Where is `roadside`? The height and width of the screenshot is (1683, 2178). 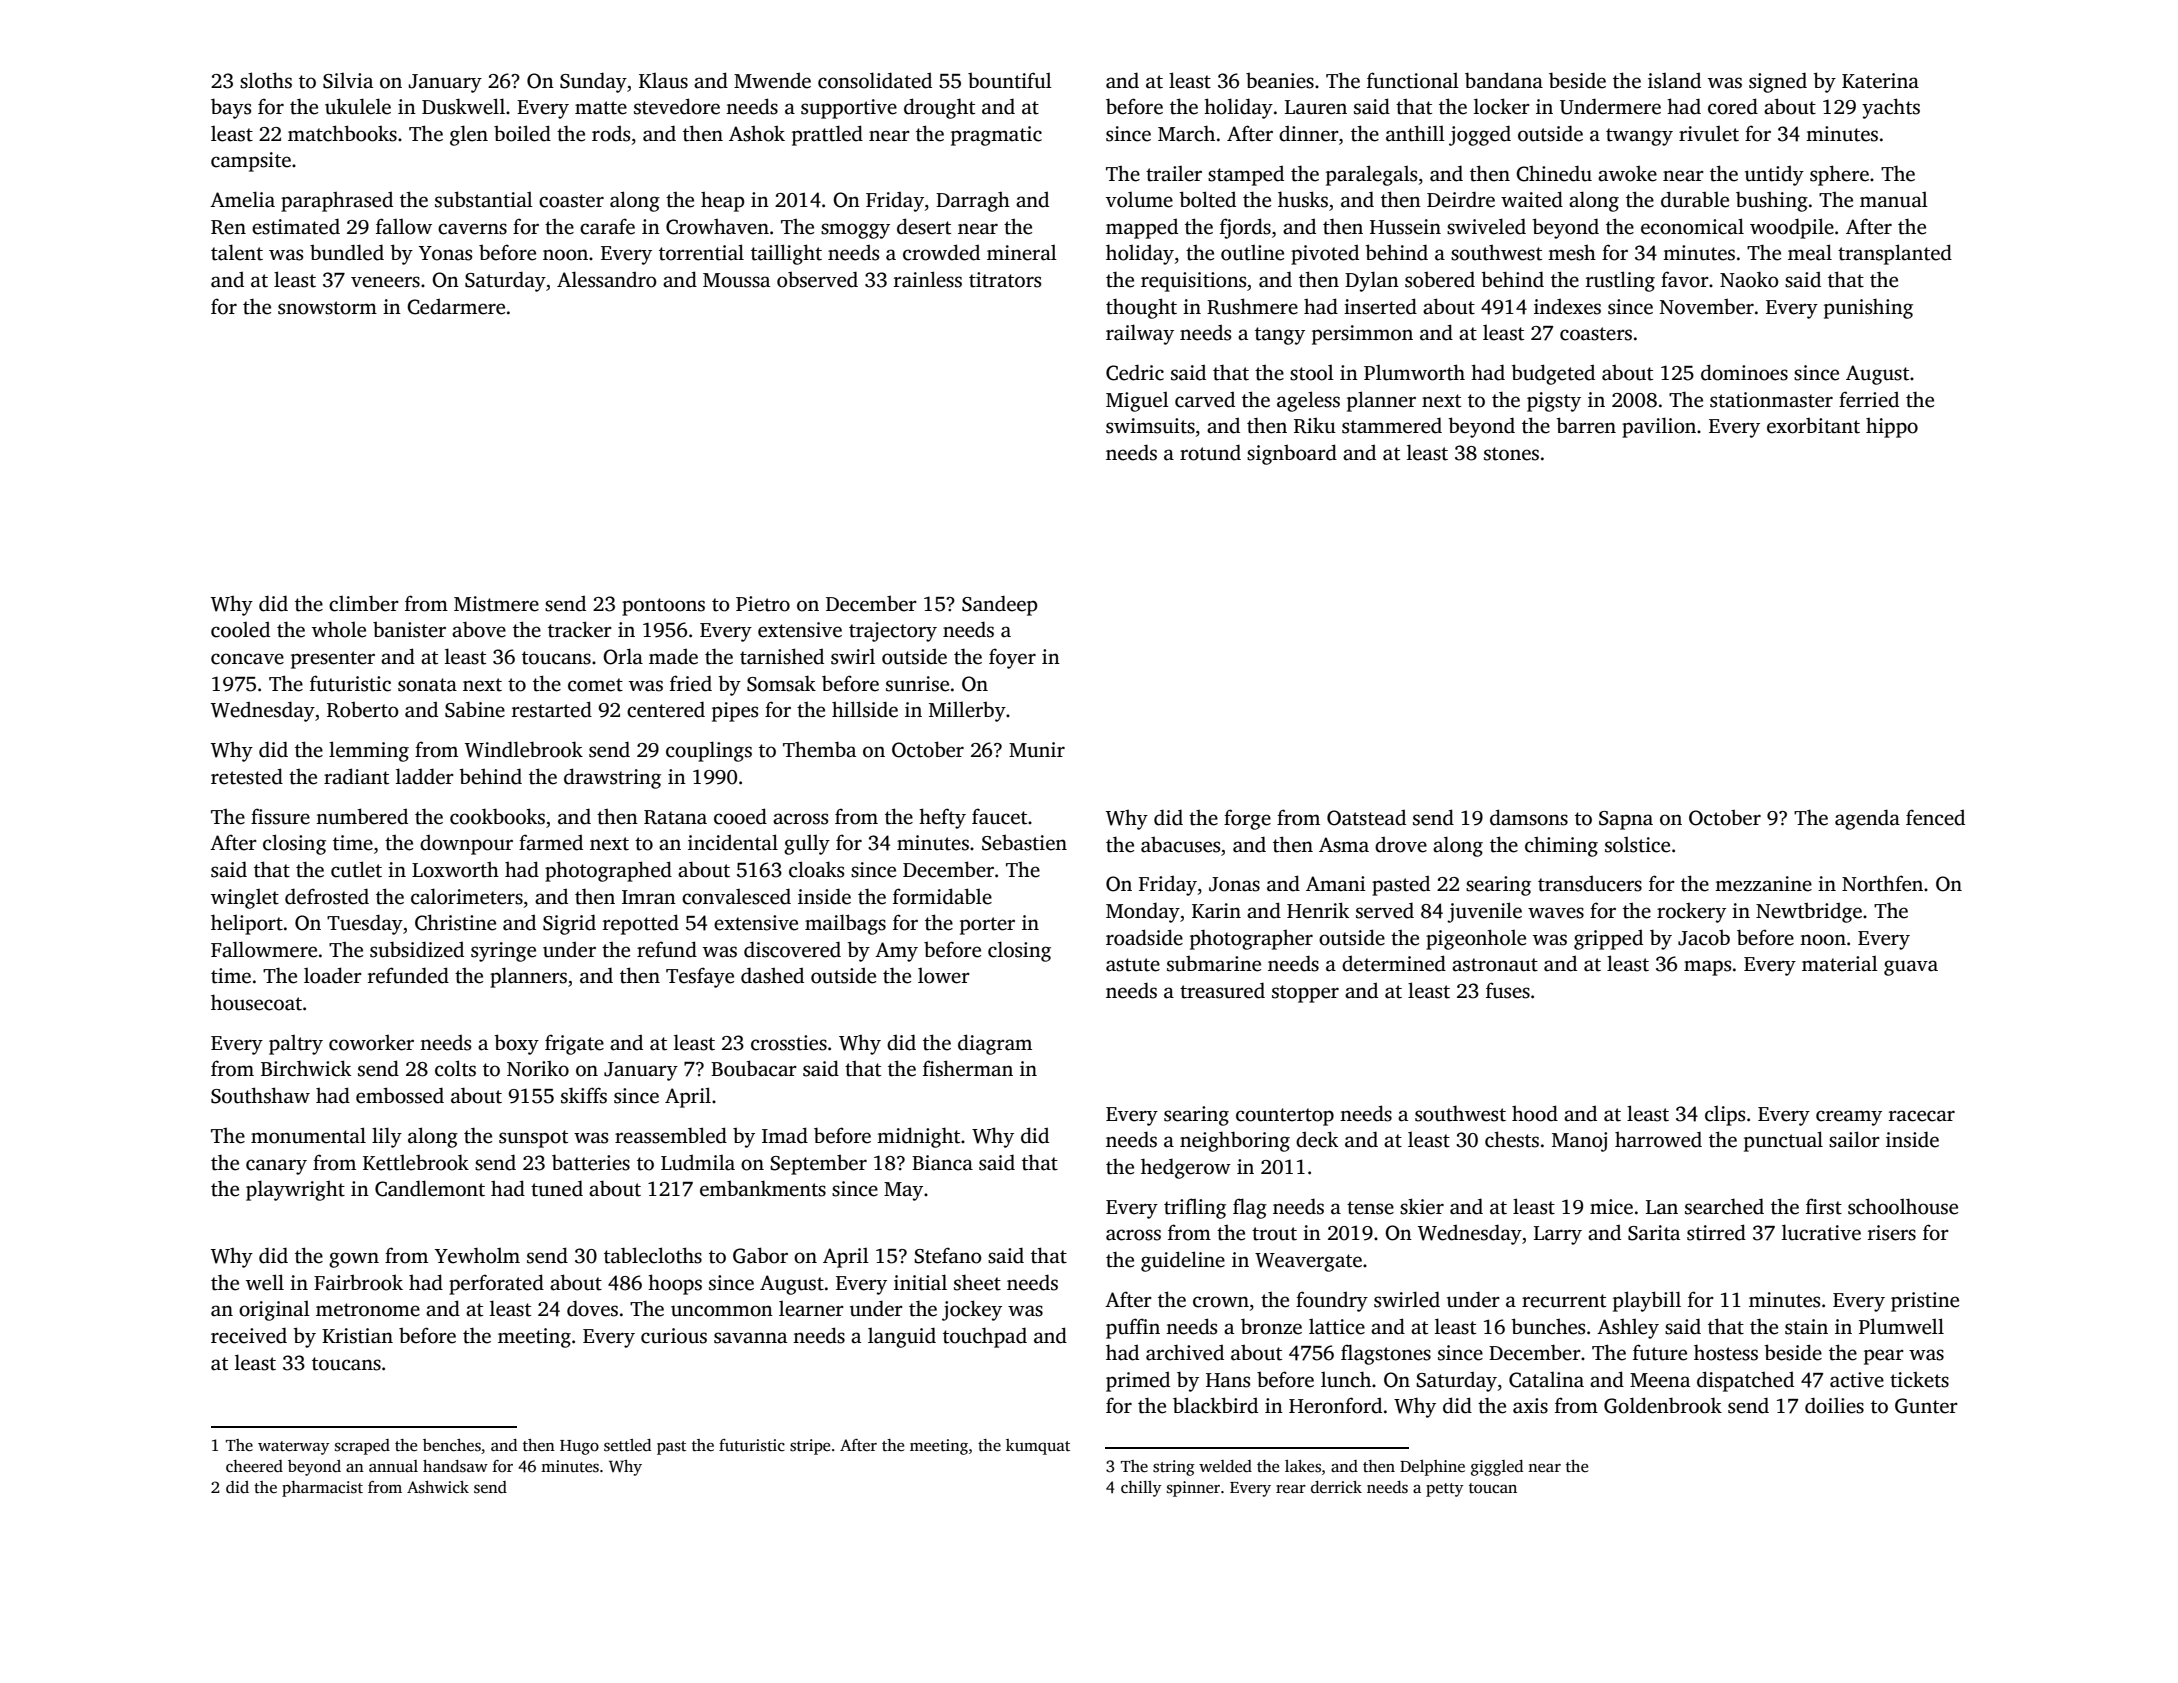
roadside is located at coordinates (1144, 937).
